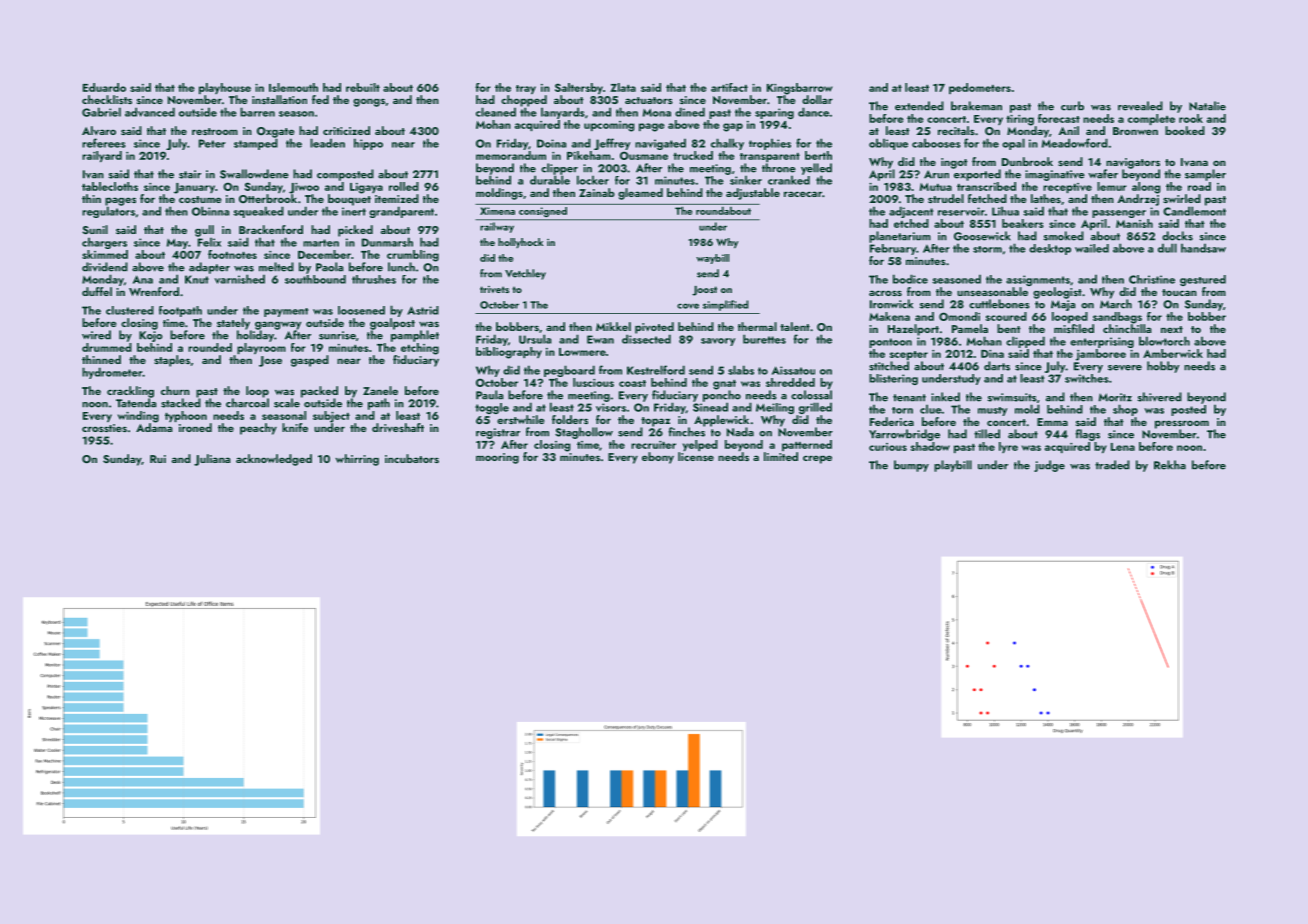  Describe the element at coordinates (911, 466) in the screenshot. I see `bumpy` at that location.
